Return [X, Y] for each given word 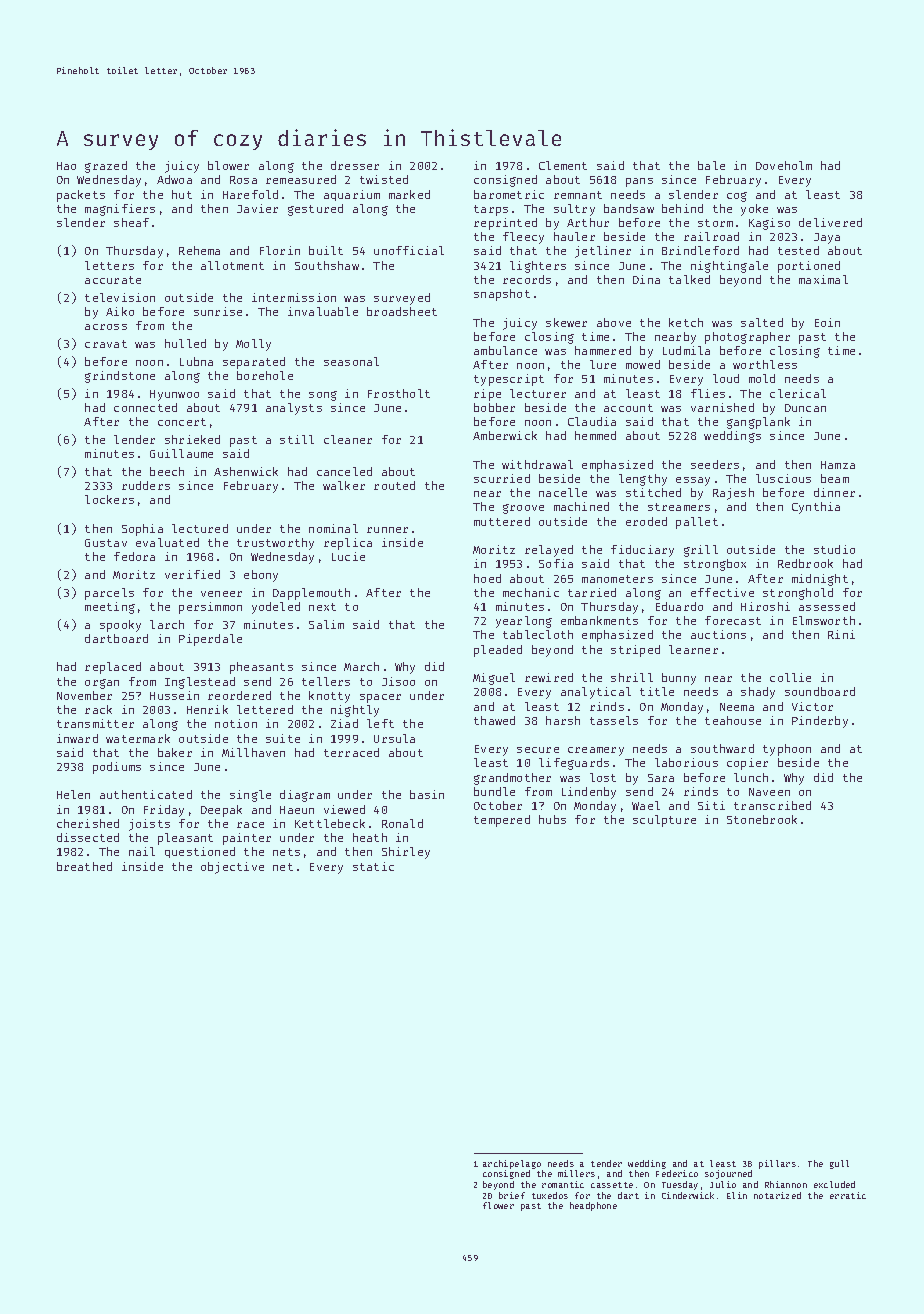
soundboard [820, 691]
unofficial [409, 250]
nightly [355, 711]
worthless [765, 364]
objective [232, 868]
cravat [106, 344]
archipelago [512, 1164]
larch [167, 624]
